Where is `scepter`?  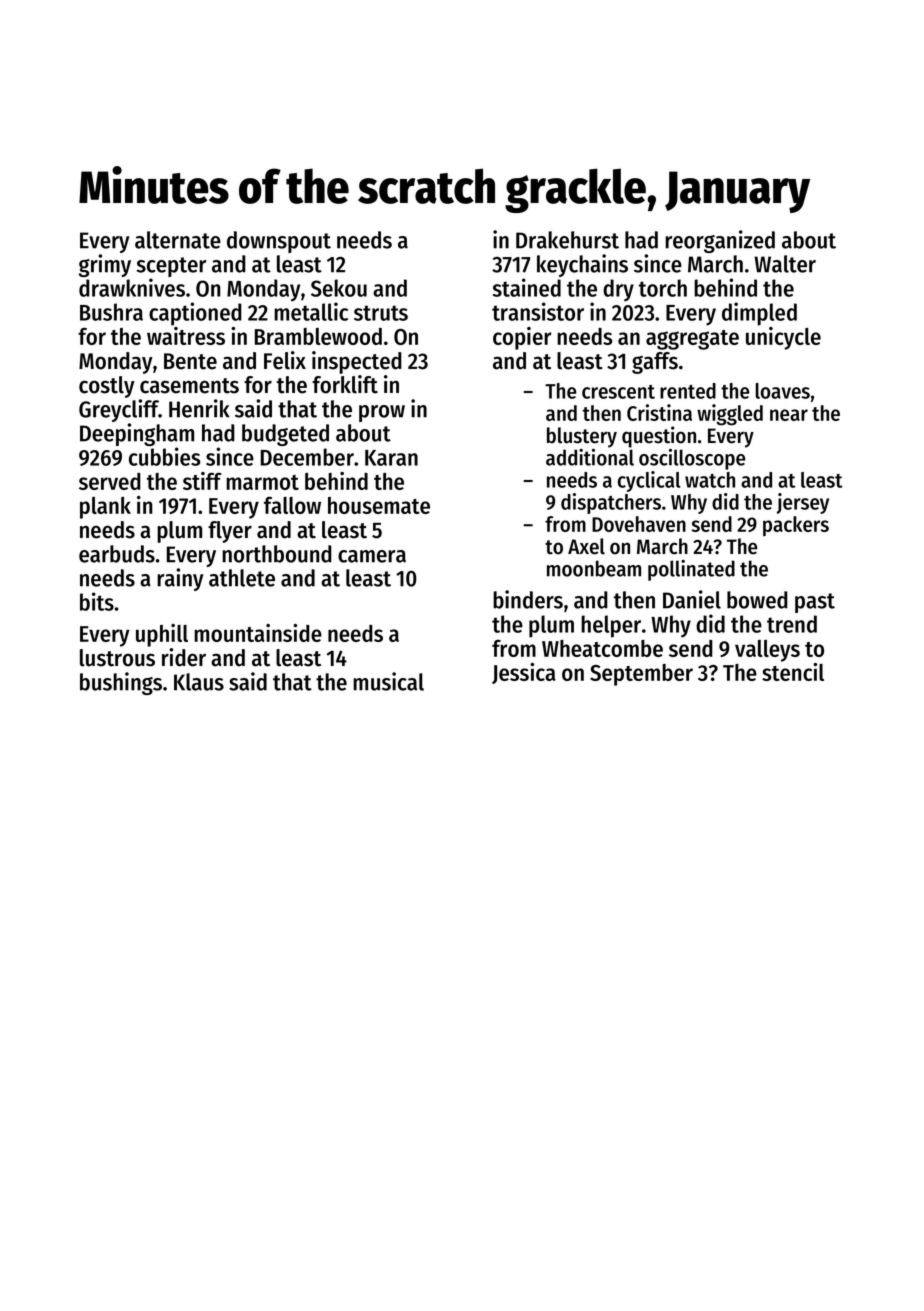
scepter is located at coordinates (171, 267).
